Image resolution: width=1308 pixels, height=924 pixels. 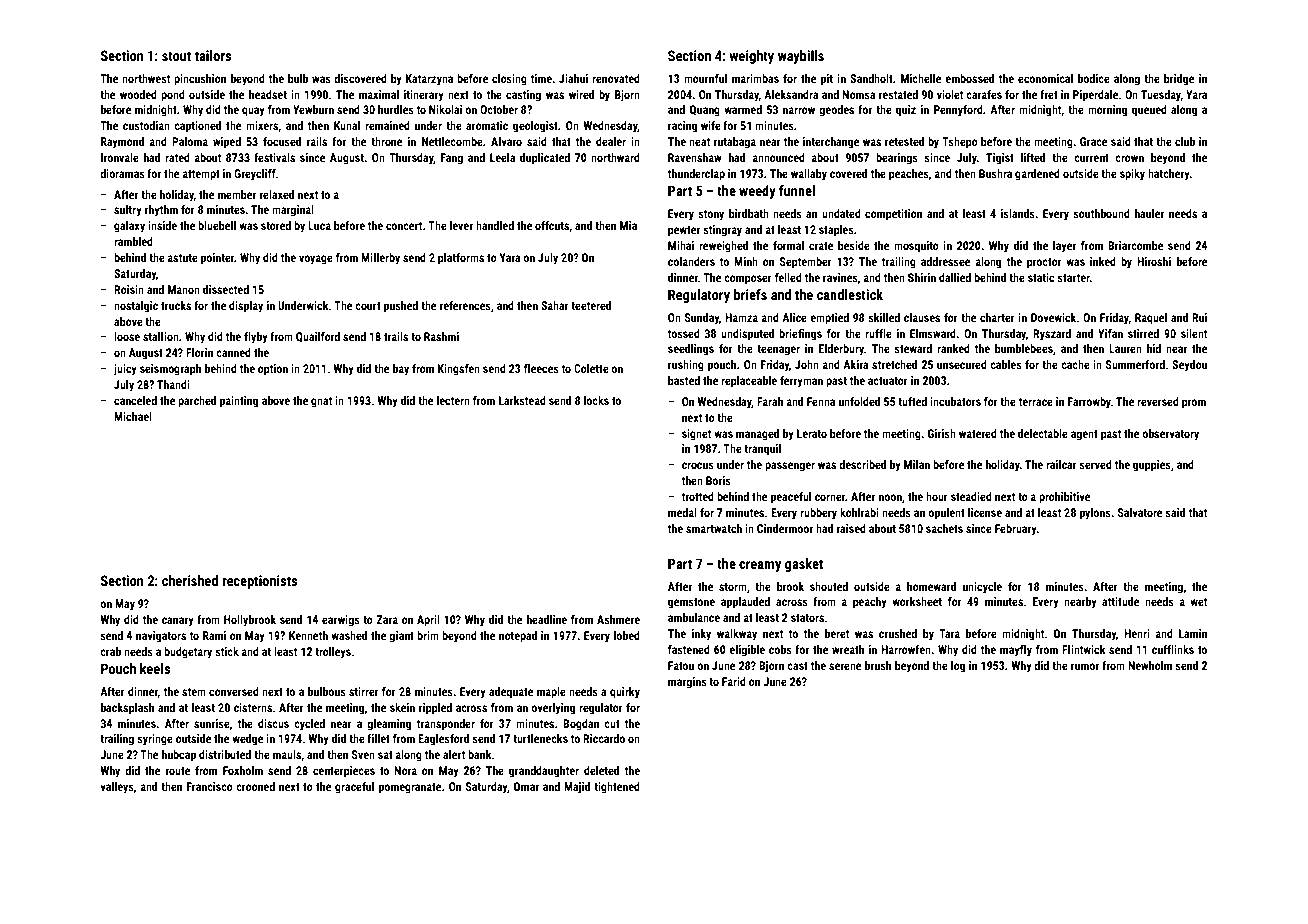 What do you see at coordinates (321, 402) in the page?
I see `gnat` at bounding box center [321, 402].
